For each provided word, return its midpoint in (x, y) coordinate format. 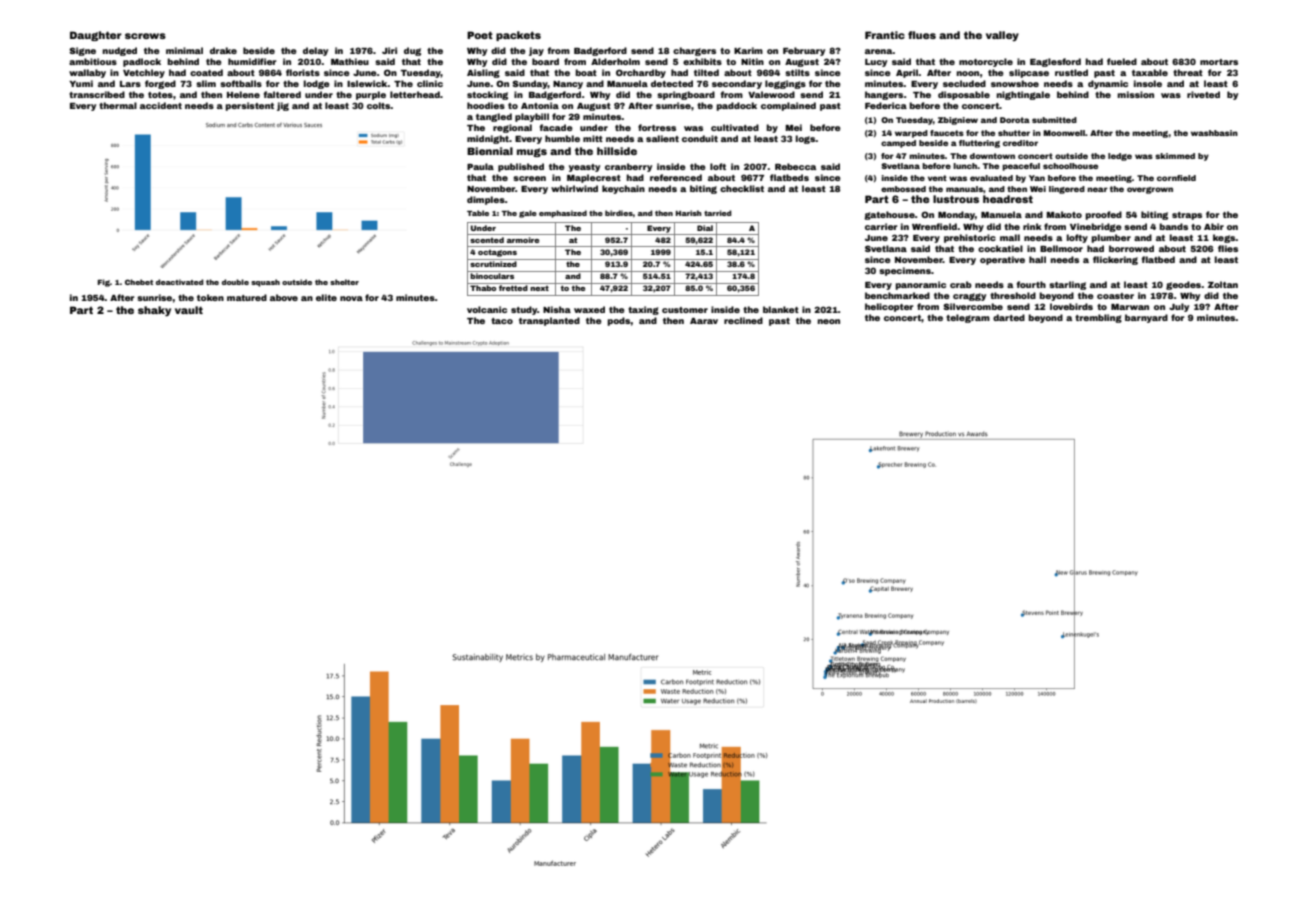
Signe (82, 51)
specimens (905, 271)
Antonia (540, 105)
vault (189, 310)
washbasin (1214, 133)
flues (922, 35)
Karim (748, 50)
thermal (118, 105)
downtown (992, 156)
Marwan (1130, 307)
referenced (676, 177)
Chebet (139, 282)
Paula (480, 166)
